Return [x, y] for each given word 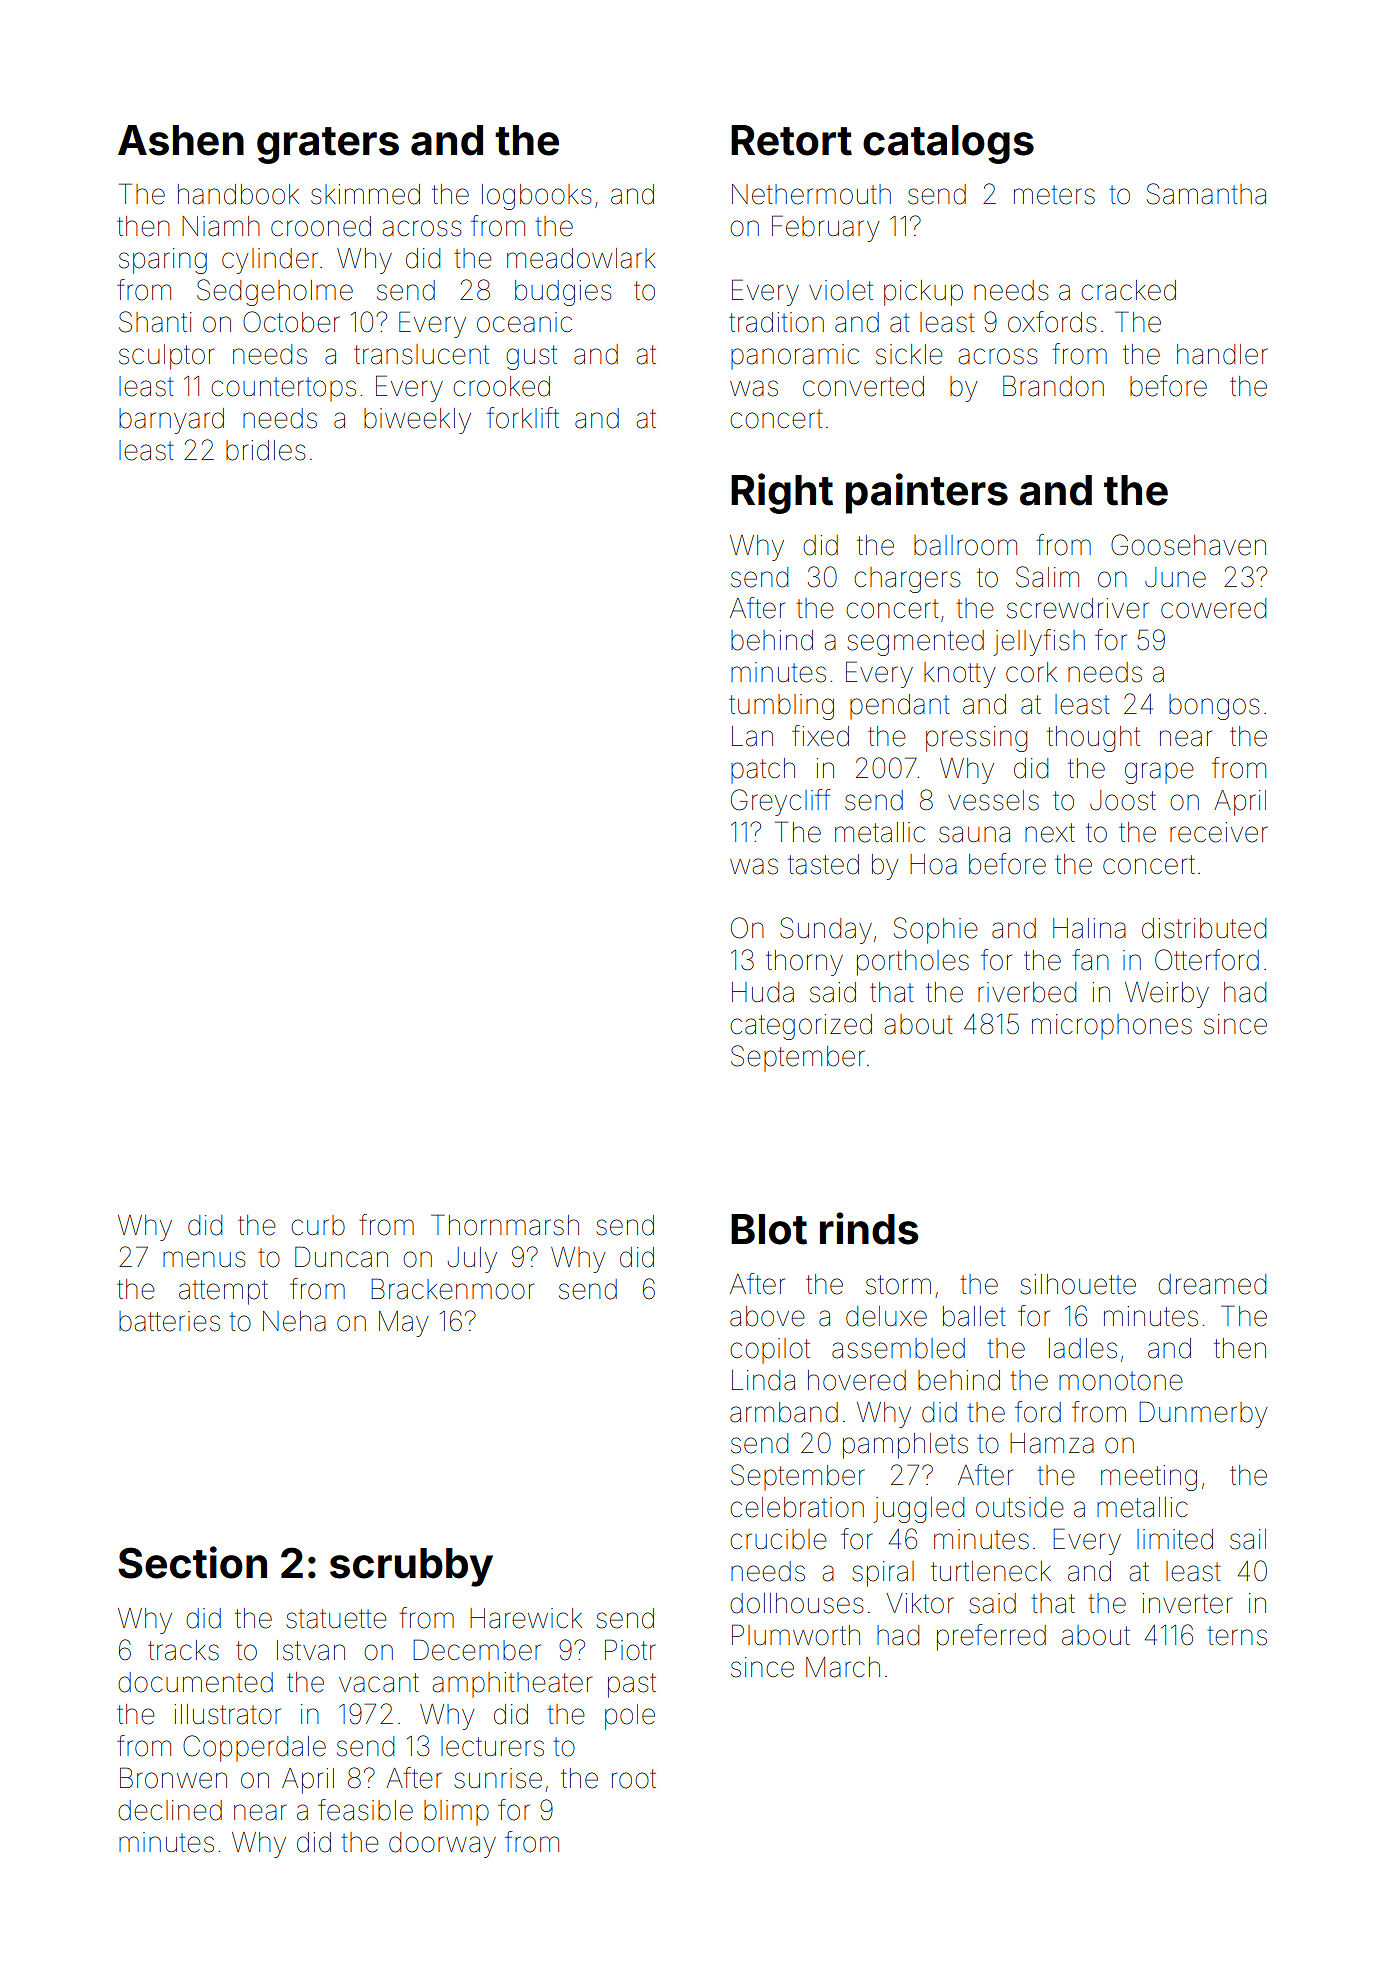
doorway [442, 1845]
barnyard [171, 421]
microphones [1112, 1026]
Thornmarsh [505, 1225]
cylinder [270, 261]
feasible [365, 1810]
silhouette [1078, 1284]
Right [782, 493]
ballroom [965, 545]
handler [1222, 354]
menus [204, 1259]
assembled [898, 1348]
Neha [294, 1321]
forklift [523, 418]
